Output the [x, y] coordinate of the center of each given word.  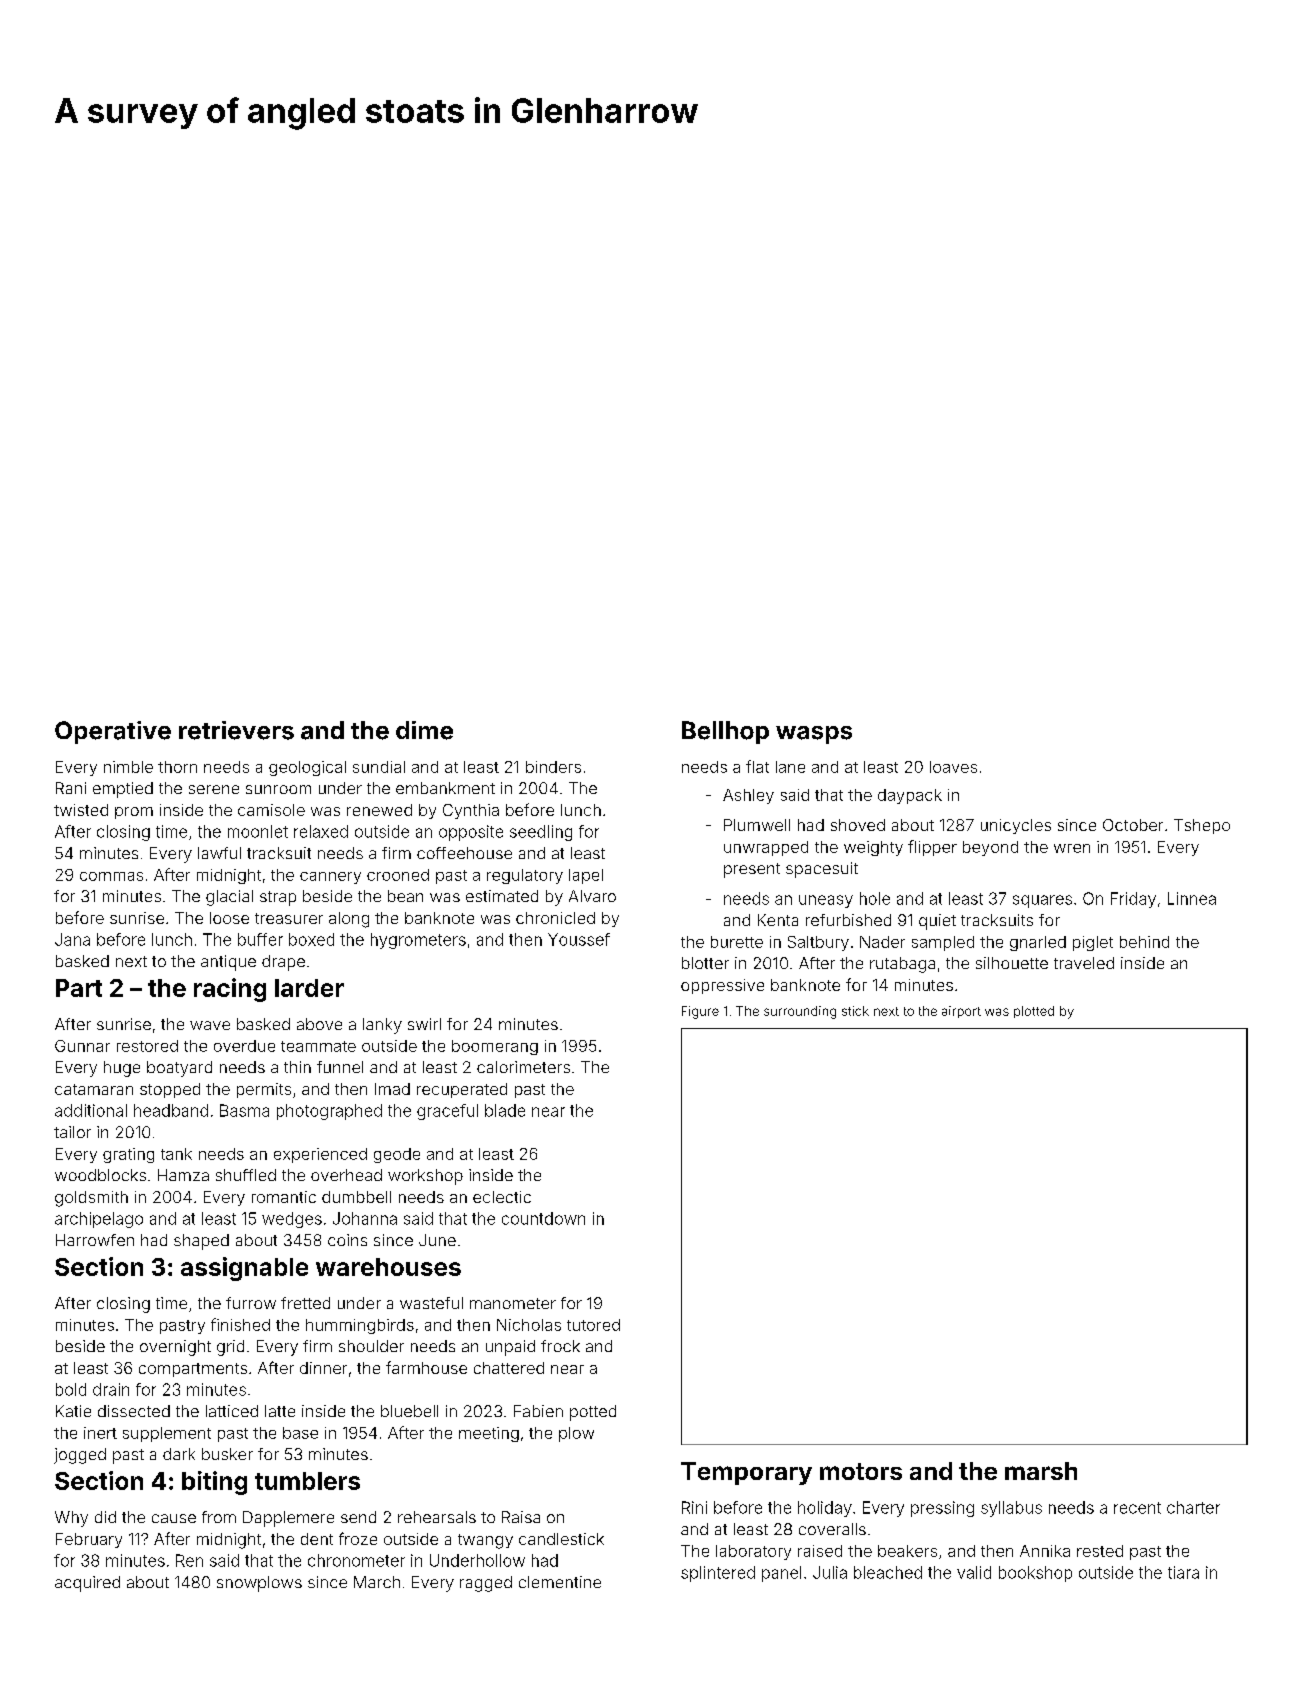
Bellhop [725, 732]
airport [961, 1012]
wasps [814, 735]
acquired [87, 1584]
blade [505, 1110]
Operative [113, 732]
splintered [718, 1574]
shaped [201, 1242]
